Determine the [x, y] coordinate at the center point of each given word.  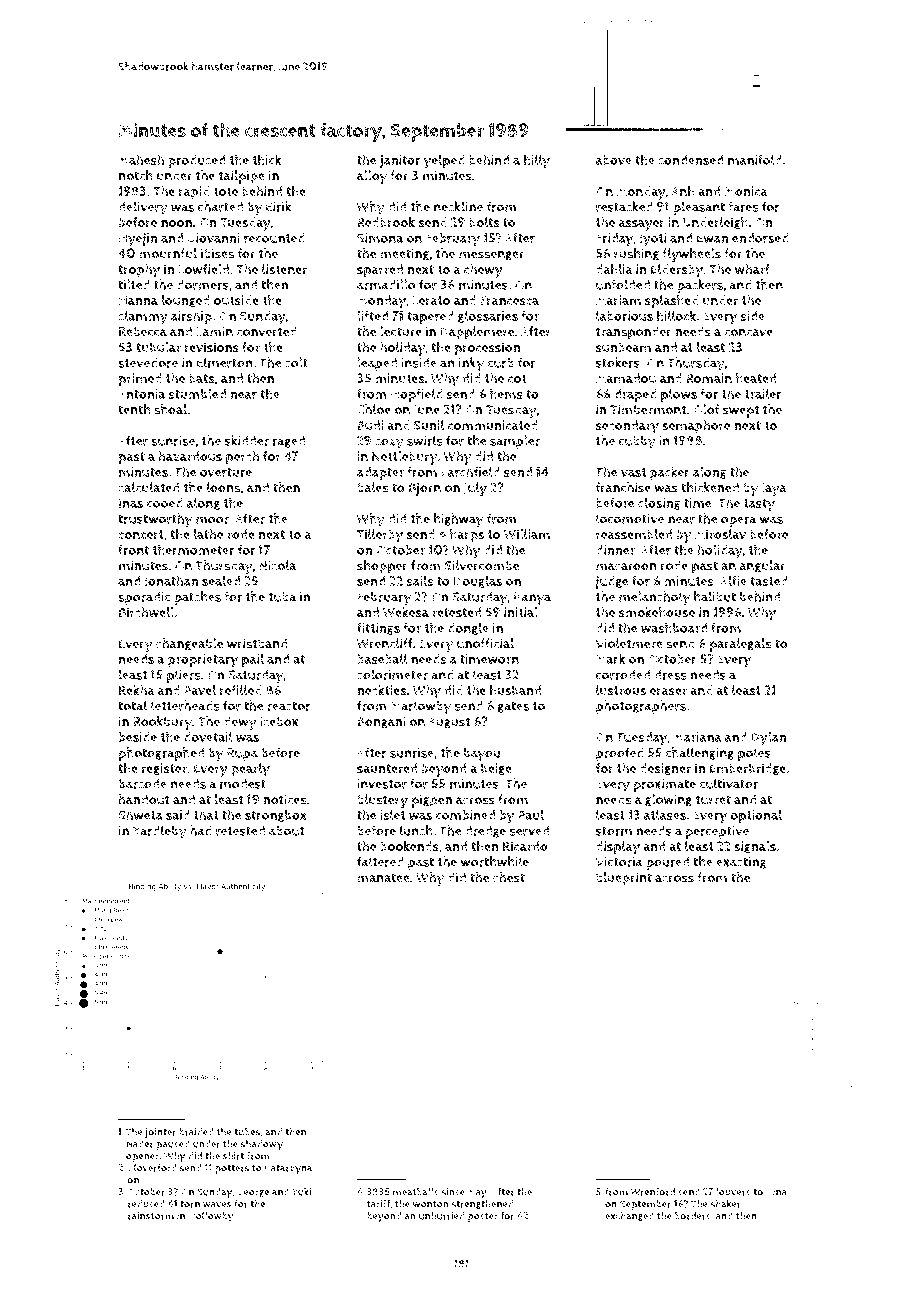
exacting [741, 863]
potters [232, 1169]
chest [509, 877]
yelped [444, 161]
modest [243, 783]
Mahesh [141, 159]
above [614, 160]
